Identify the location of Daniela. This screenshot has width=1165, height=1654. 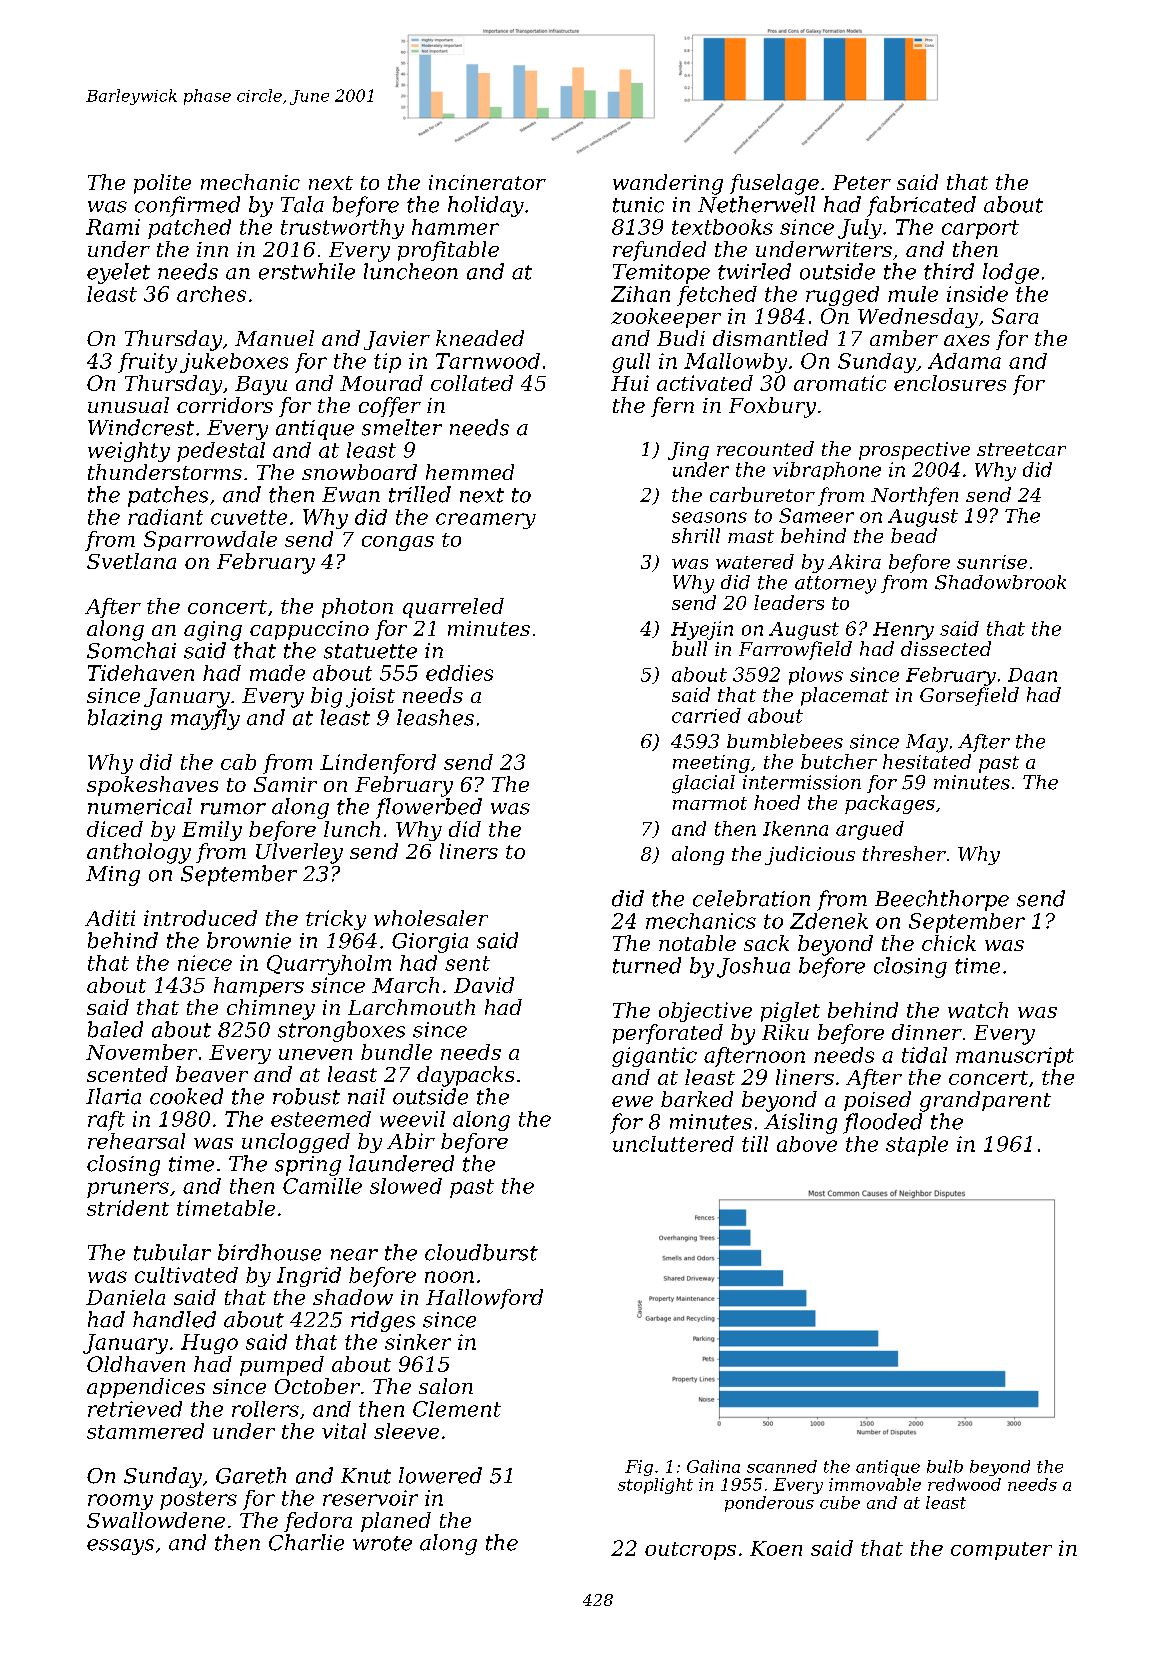
(125, 1297).
